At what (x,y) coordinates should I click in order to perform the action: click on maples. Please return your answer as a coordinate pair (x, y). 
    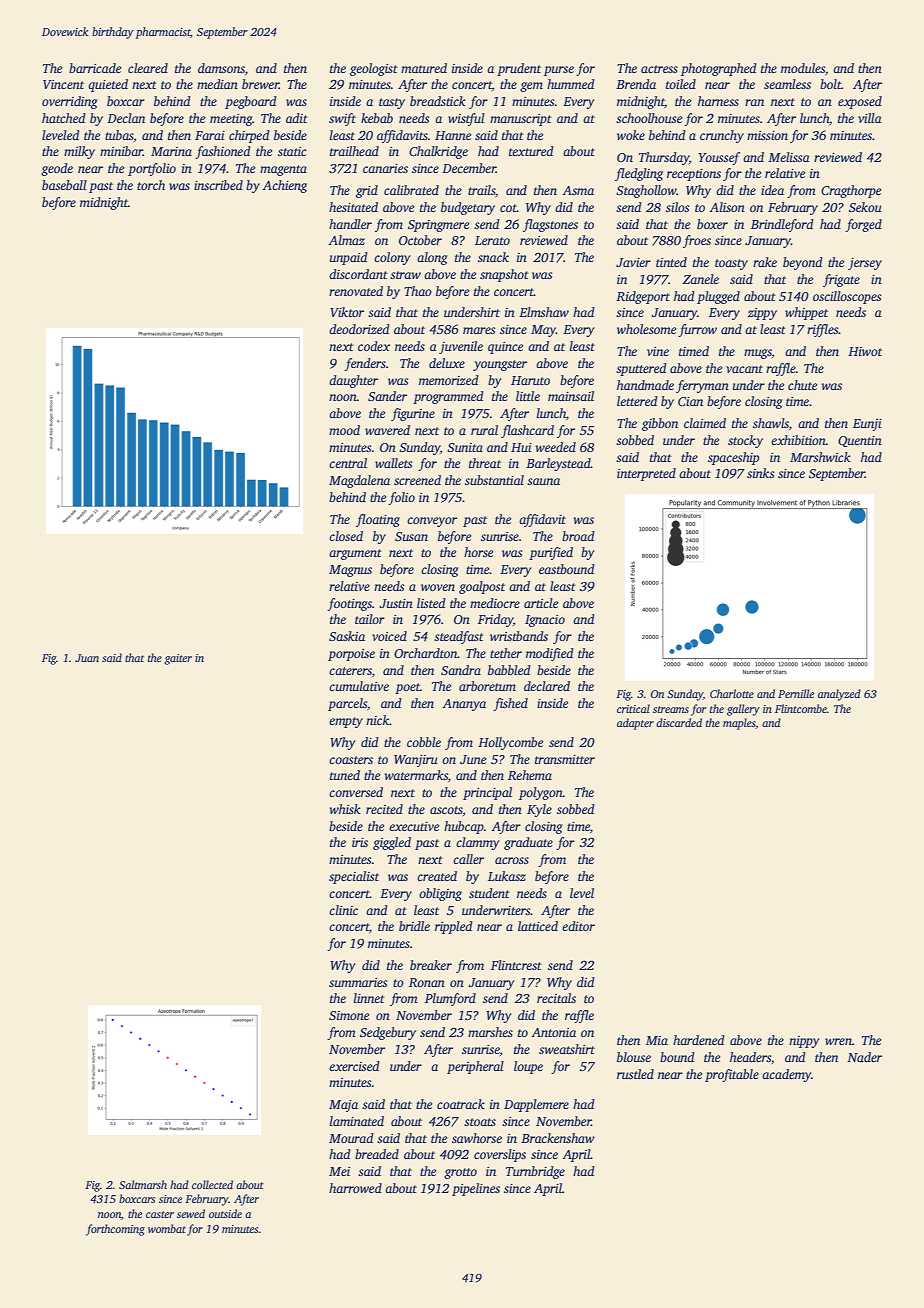
    Looking at the image, I should click on (739, 724).
